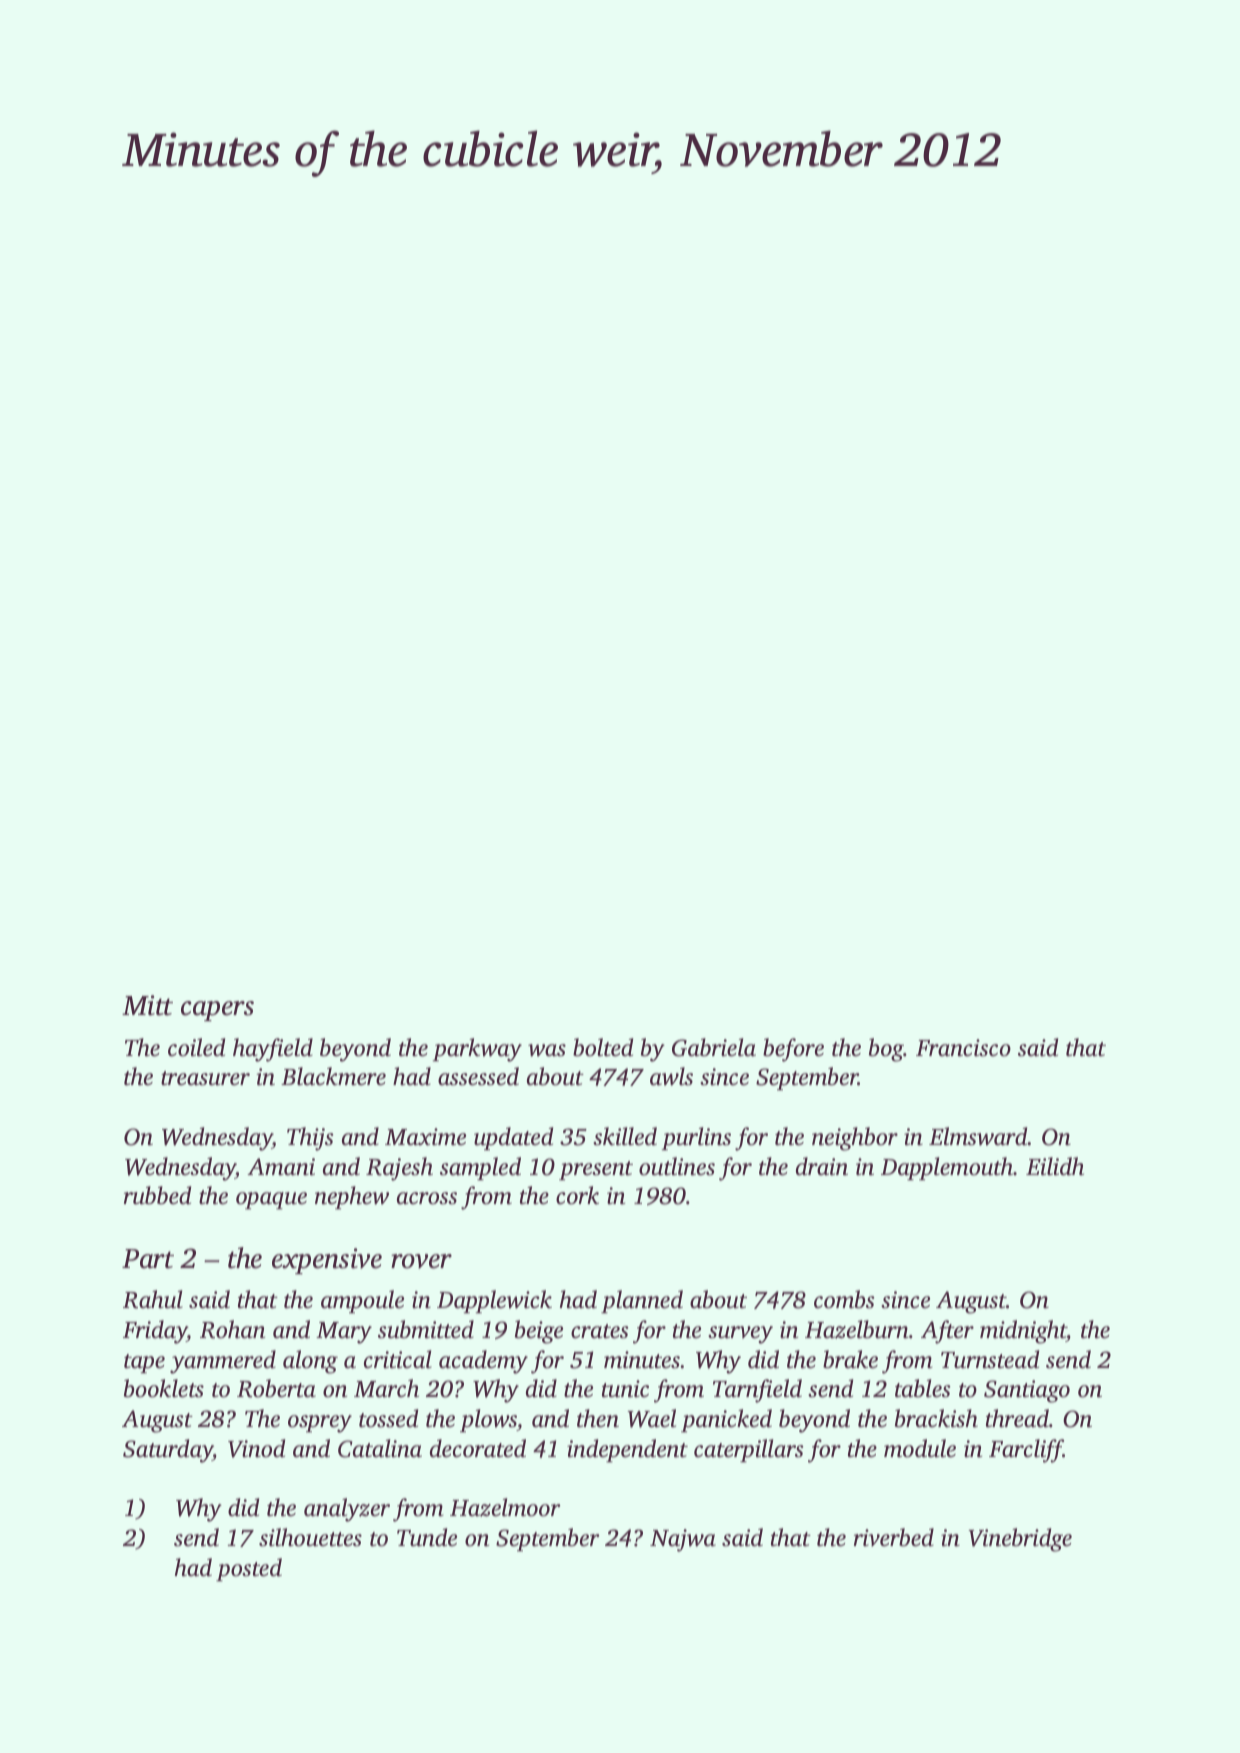 The width and height of the screenshot is (1240, 1753). Describe the element at coordinates (963, 1048) in the screenshot. I see `Francisco` at that location.
